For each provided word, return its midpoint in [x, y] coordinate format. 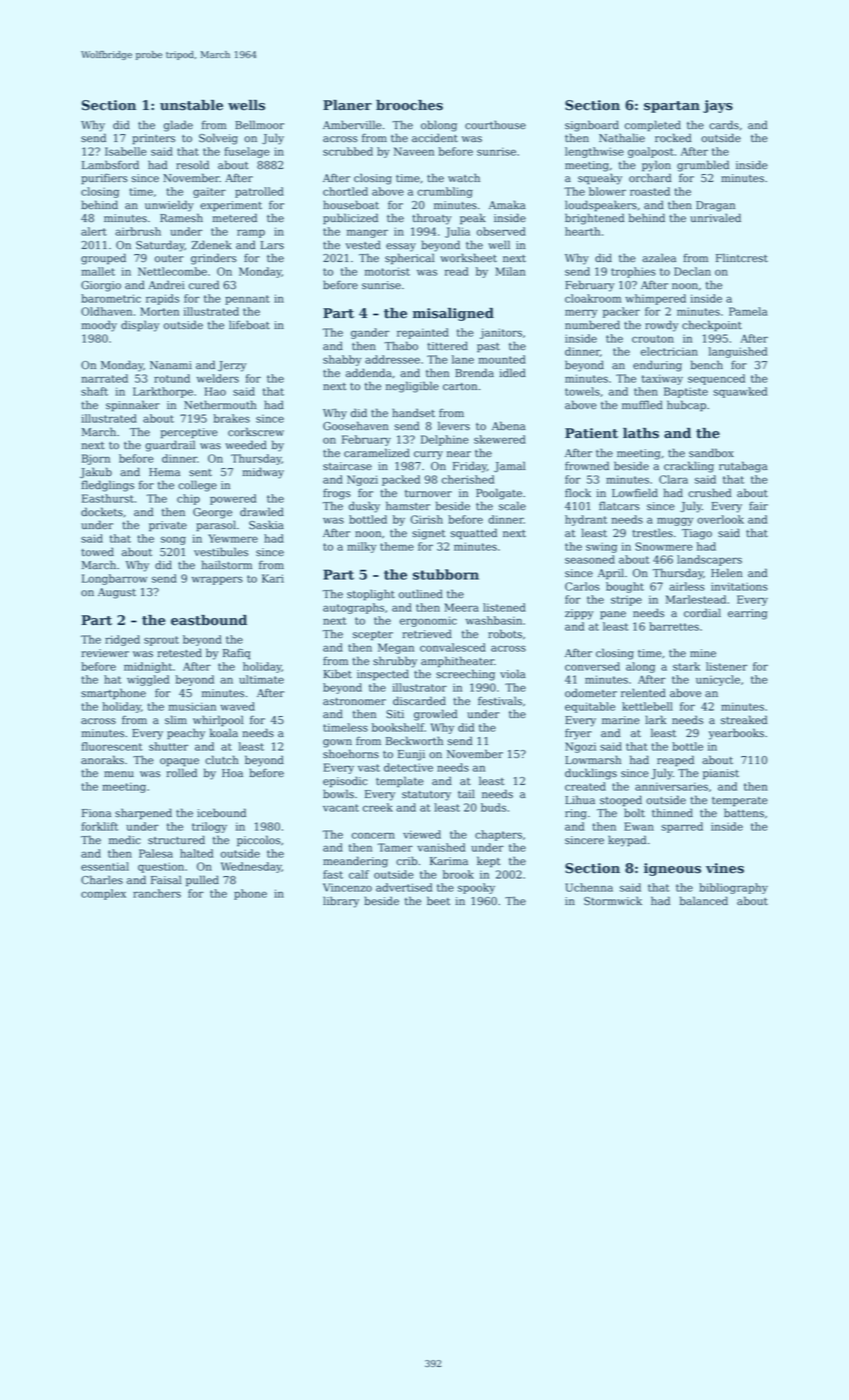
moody [99, 326]
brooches [409, 105]
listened [504, 607]
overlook [720, 519]
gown [337, 743]
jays [718, 106]
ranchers [157, 893]
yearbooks [736, 734]
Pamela [748, 311]
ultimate [261, 679]
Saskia [266, 525]
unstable [191, 105]
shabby [342, 360]
